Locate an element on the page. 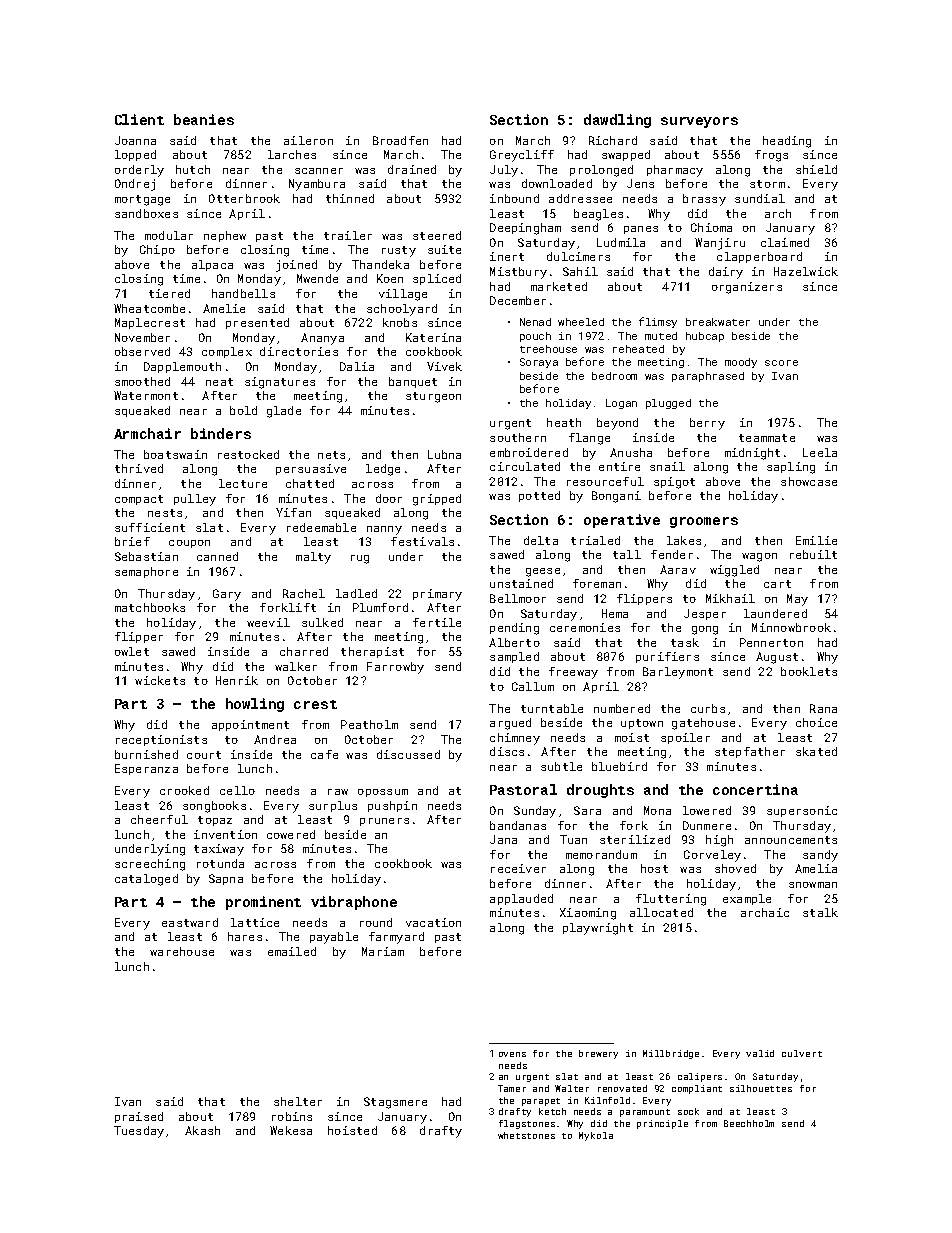 This page has width=952, height=1233. purifiers is located at coordinates (667, 657).
